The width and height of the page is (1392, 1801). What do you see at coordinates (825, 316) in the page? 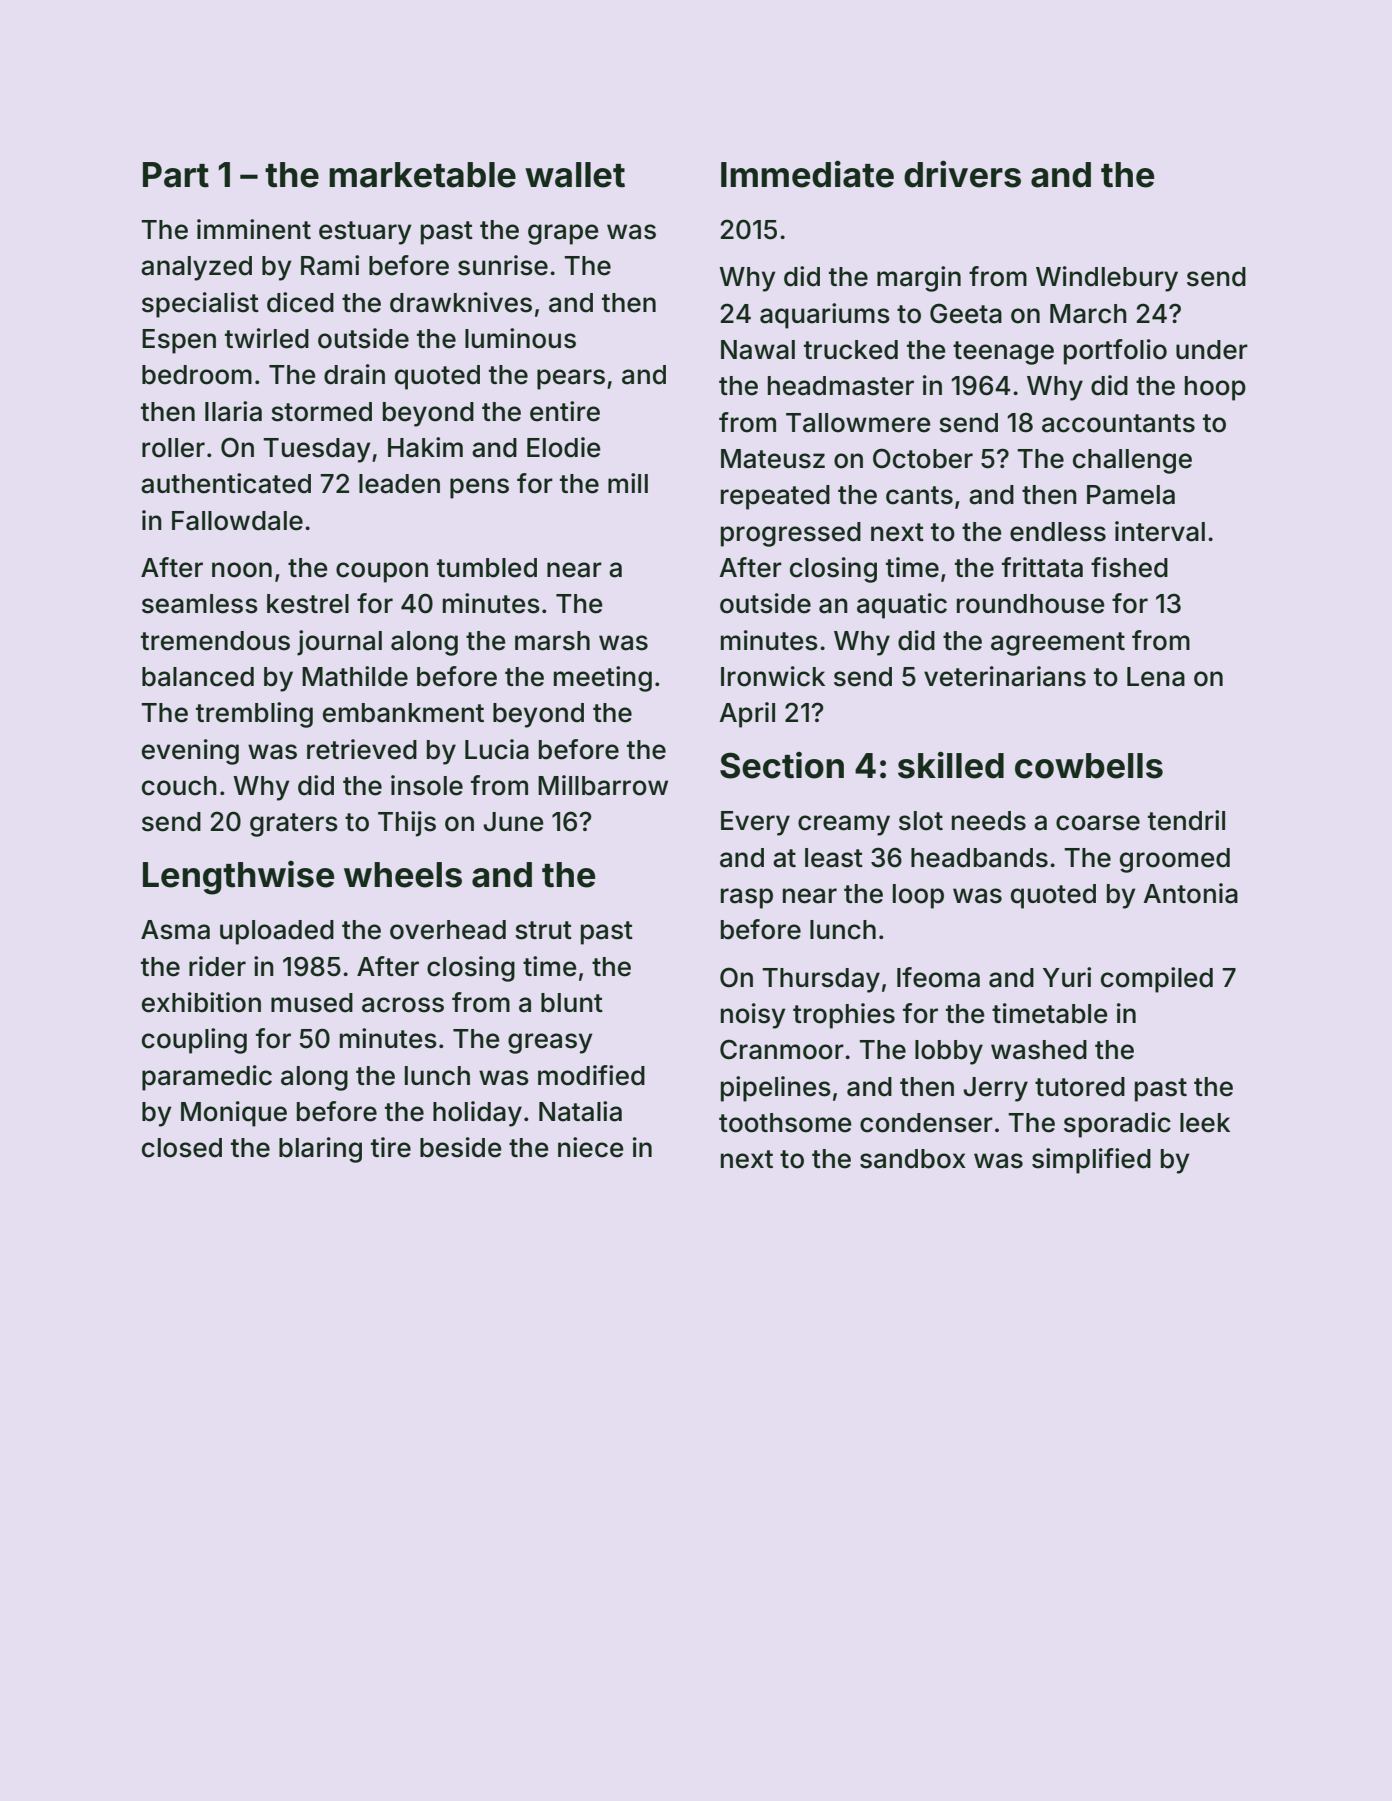
I see `aquariums` at bounding box center [825, 316].
